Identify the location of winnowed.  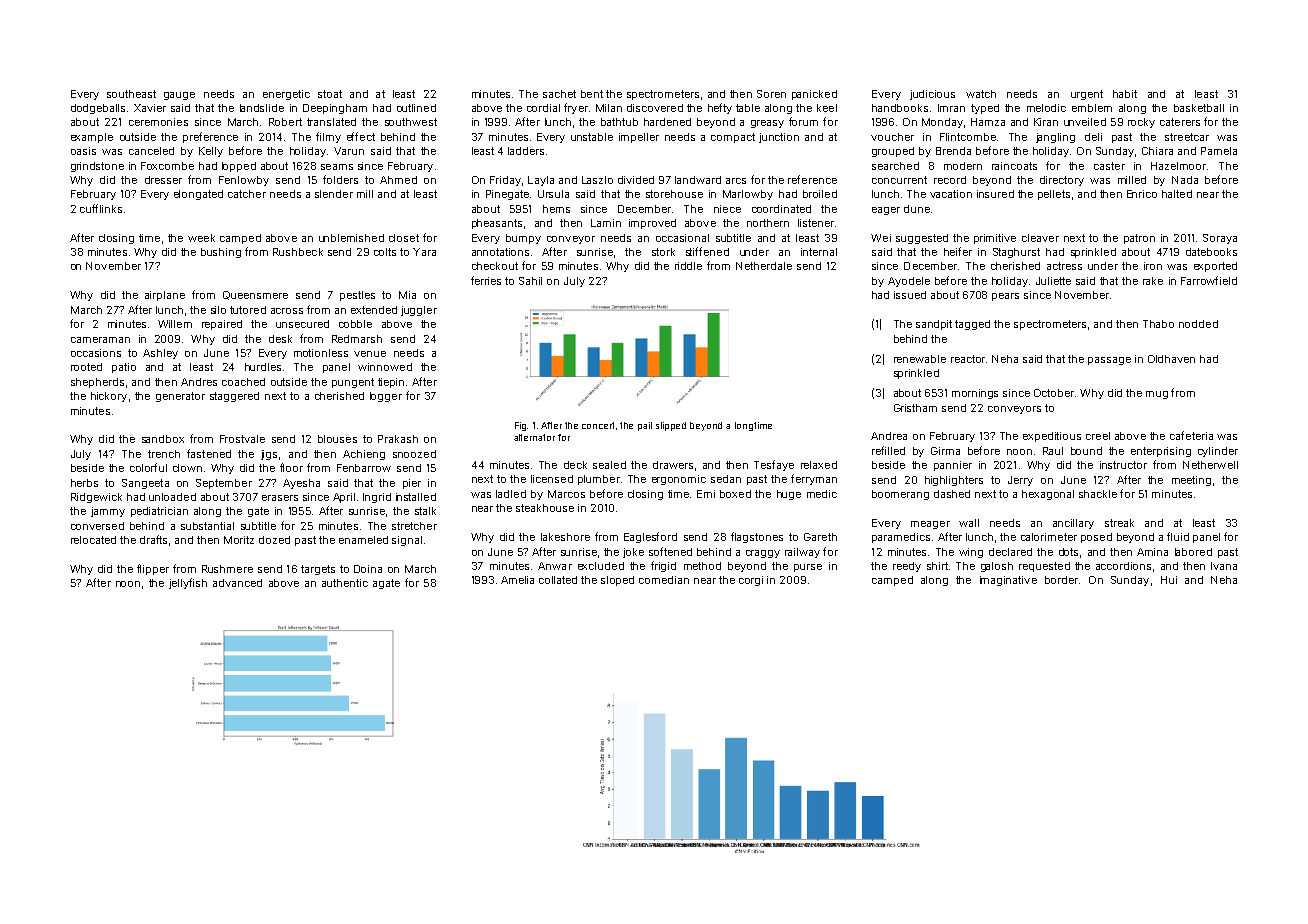
(385, 367).
